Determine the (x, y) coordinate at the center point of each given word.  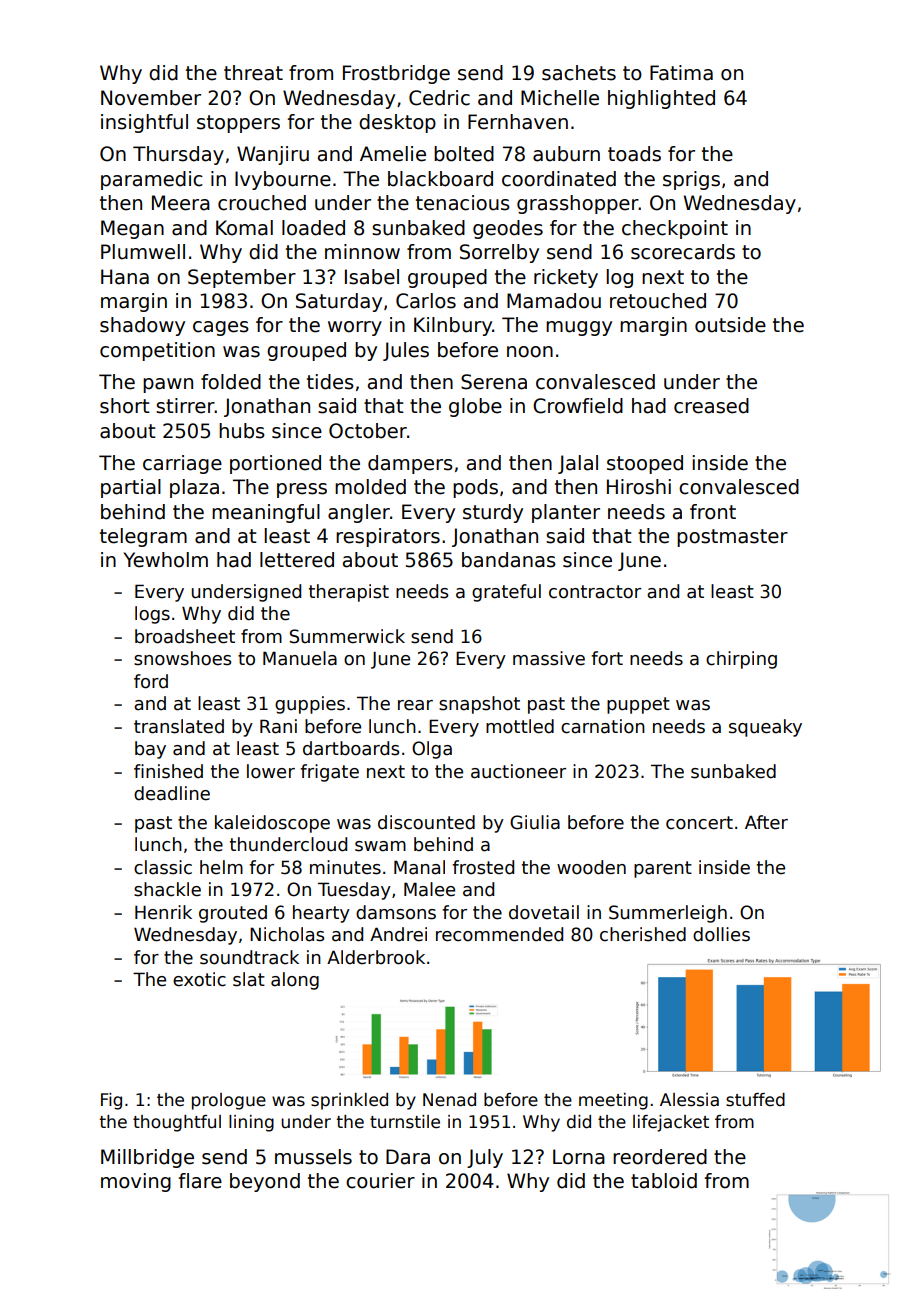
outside (730, 325)
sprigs (691, 180)
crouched (262, 203)
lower (271, 771)
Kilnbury (453, 326)
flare (200, 1181)
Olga (432, 750)
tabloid (664, 1181)
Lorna (579, 1157)
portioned (275, 464)
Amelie (393, 154)
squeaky (765, 728)
